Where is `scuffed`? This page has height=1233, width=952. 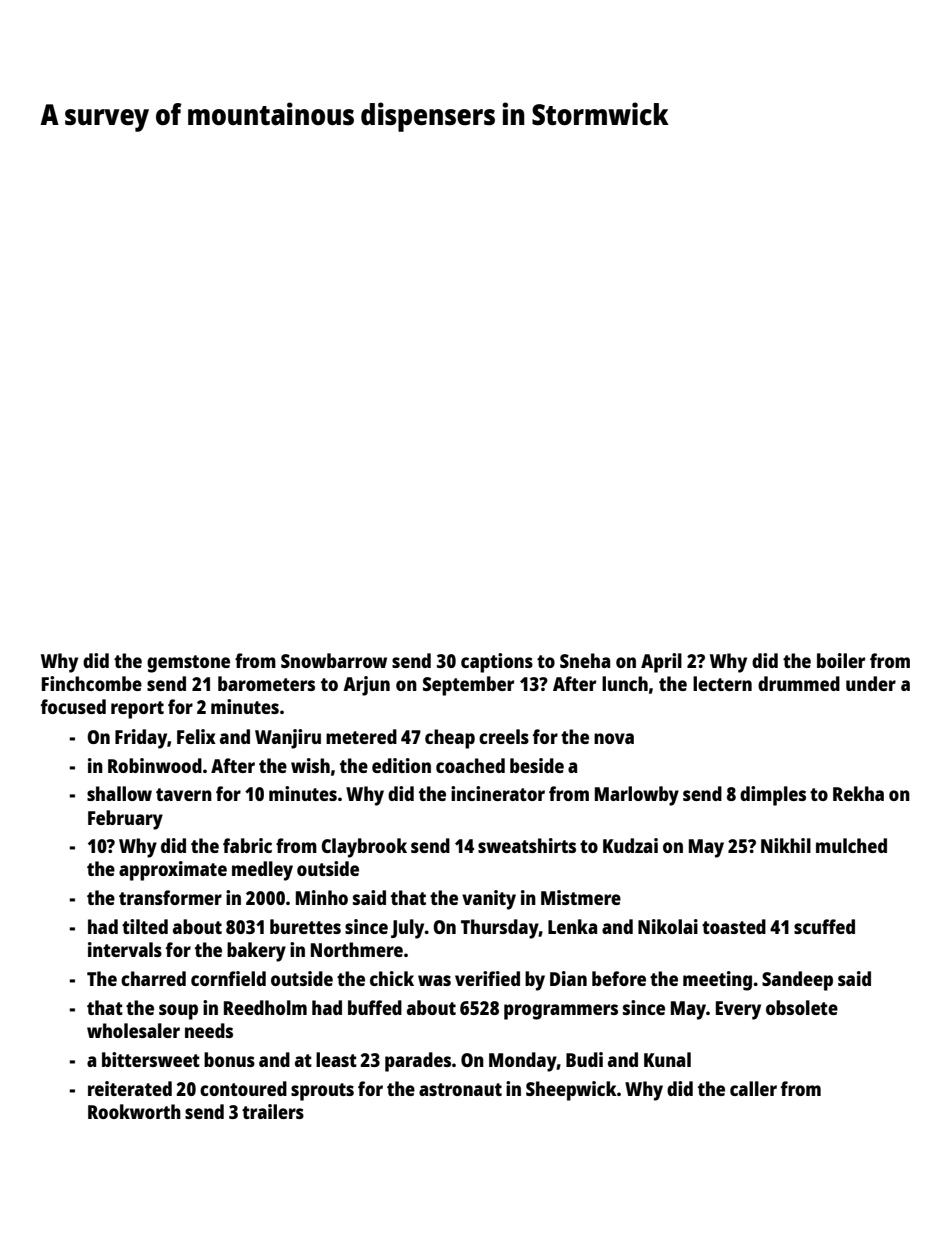 scuffed is located at coordinates (824, 926).
